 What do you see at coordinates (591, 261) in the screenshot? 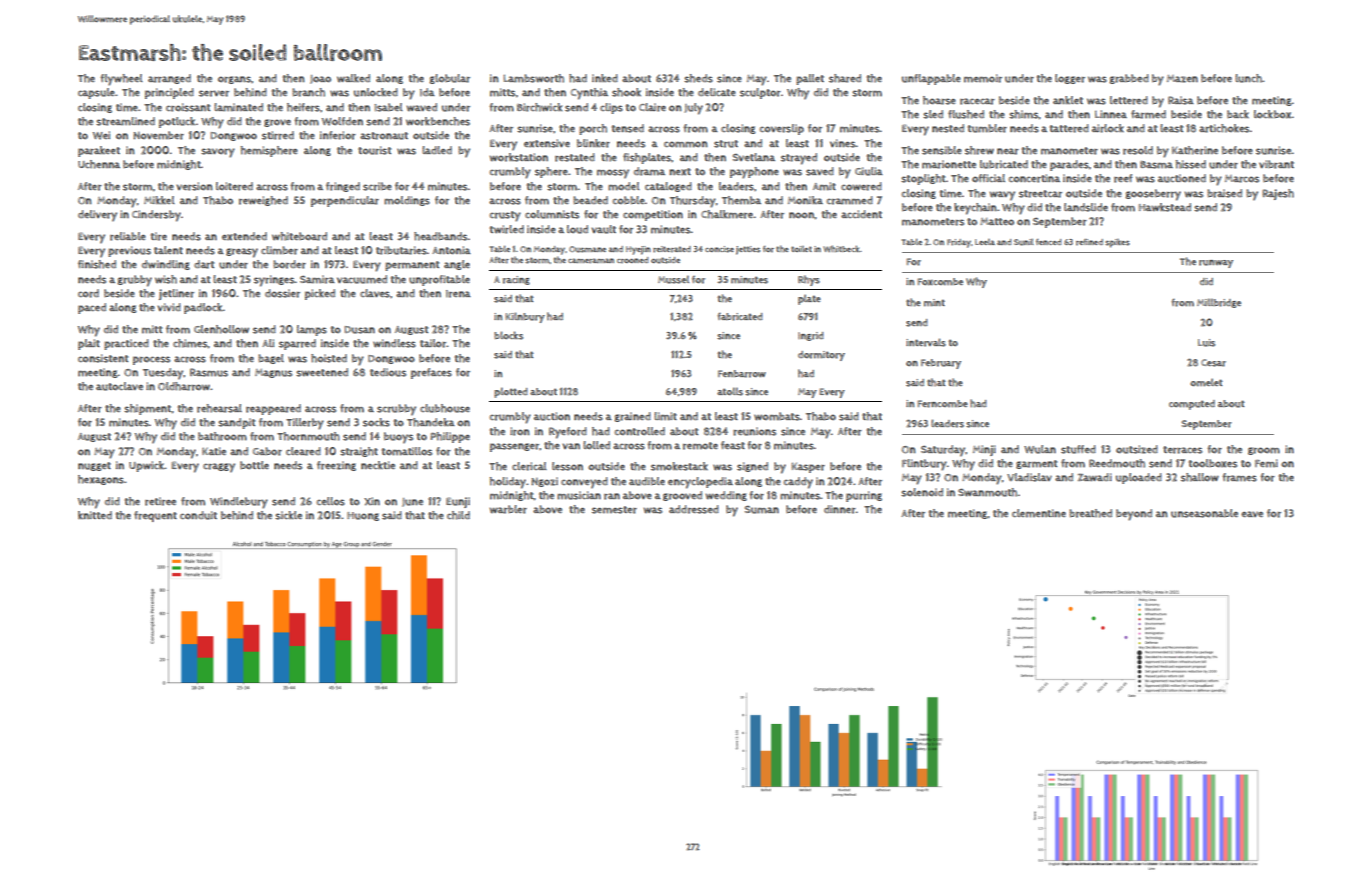
I see `cameraman` at bounding box center [591, 261].
